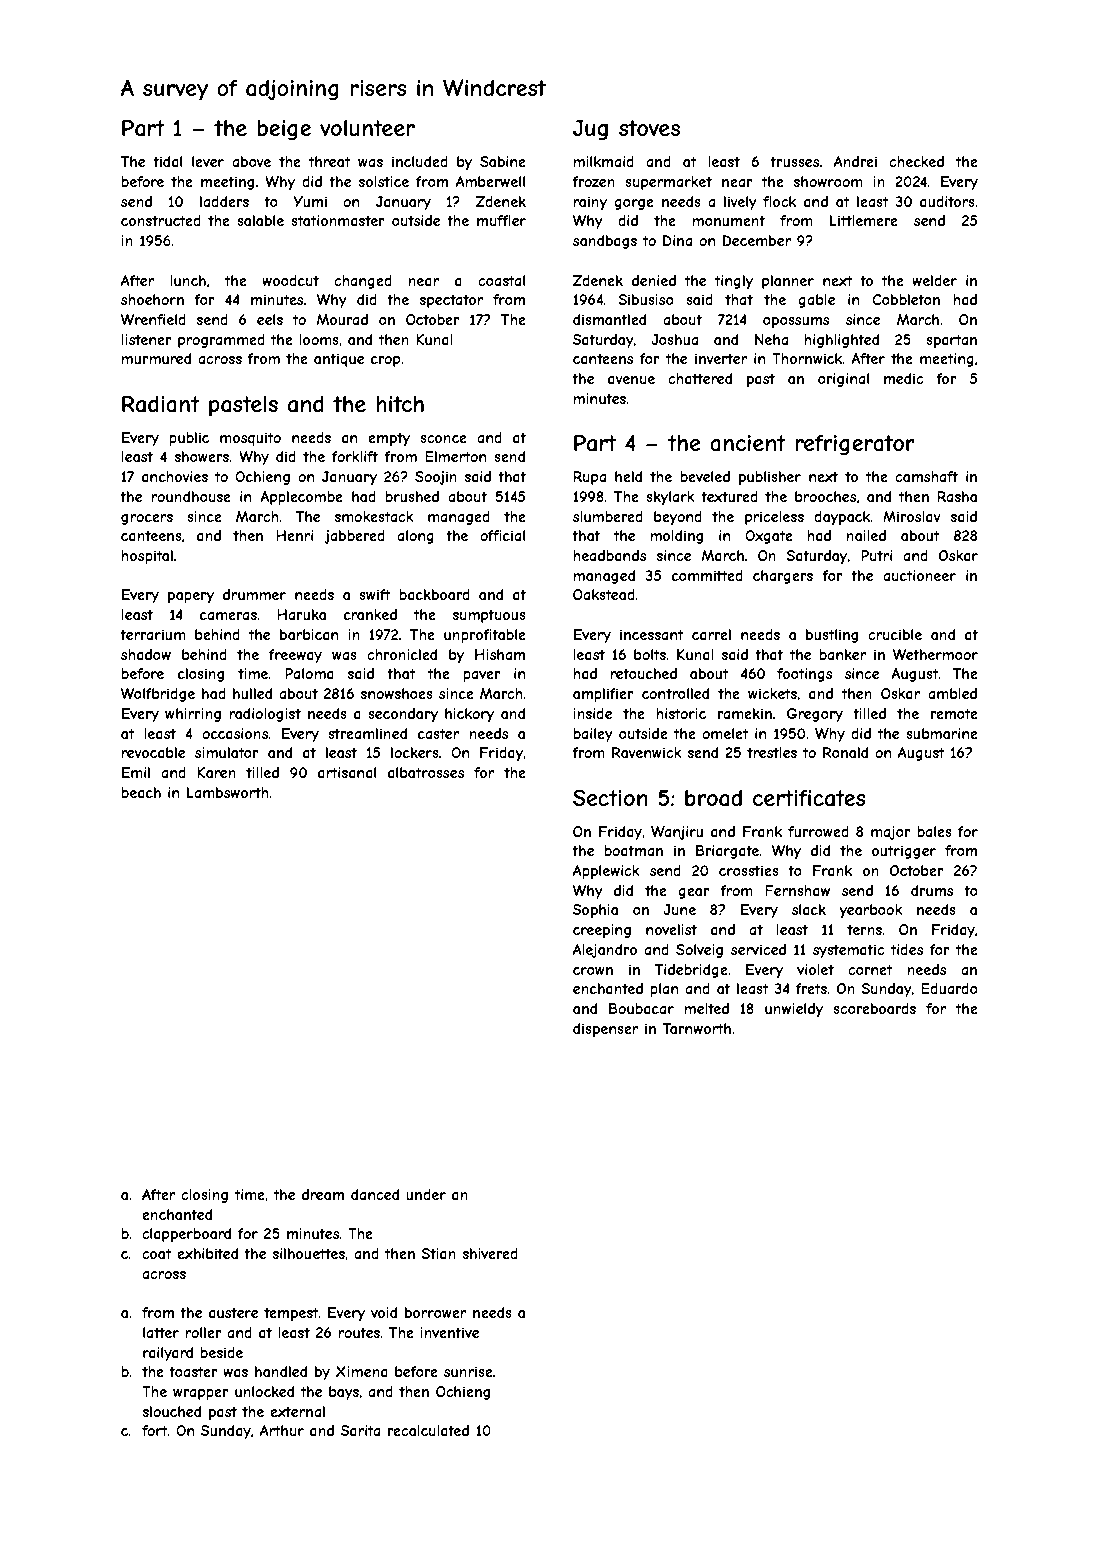  I want to click on December, so click(757, 240).
